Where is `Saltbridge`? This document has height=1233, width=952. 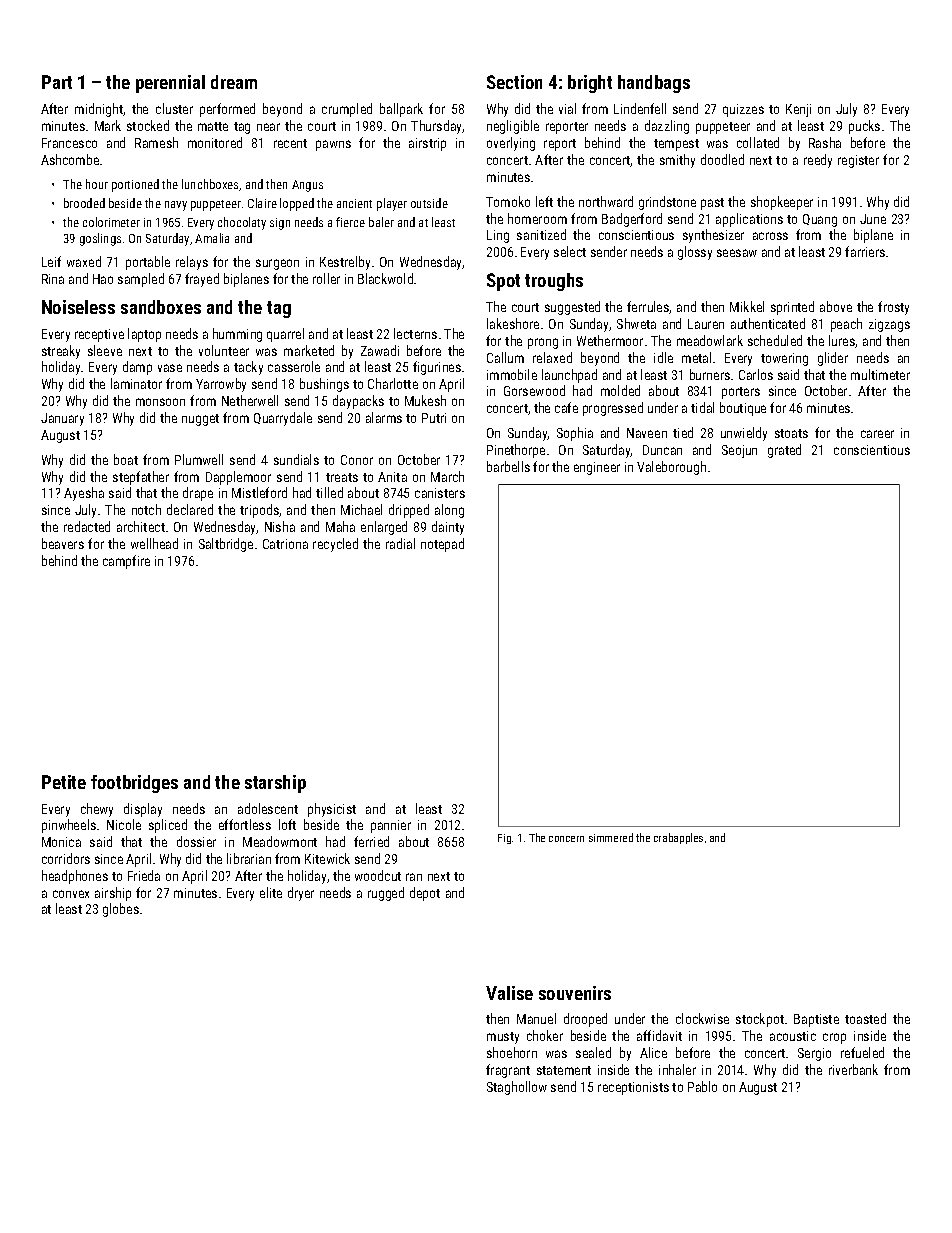 Saltbridge is located at coordinates (226, 545).
